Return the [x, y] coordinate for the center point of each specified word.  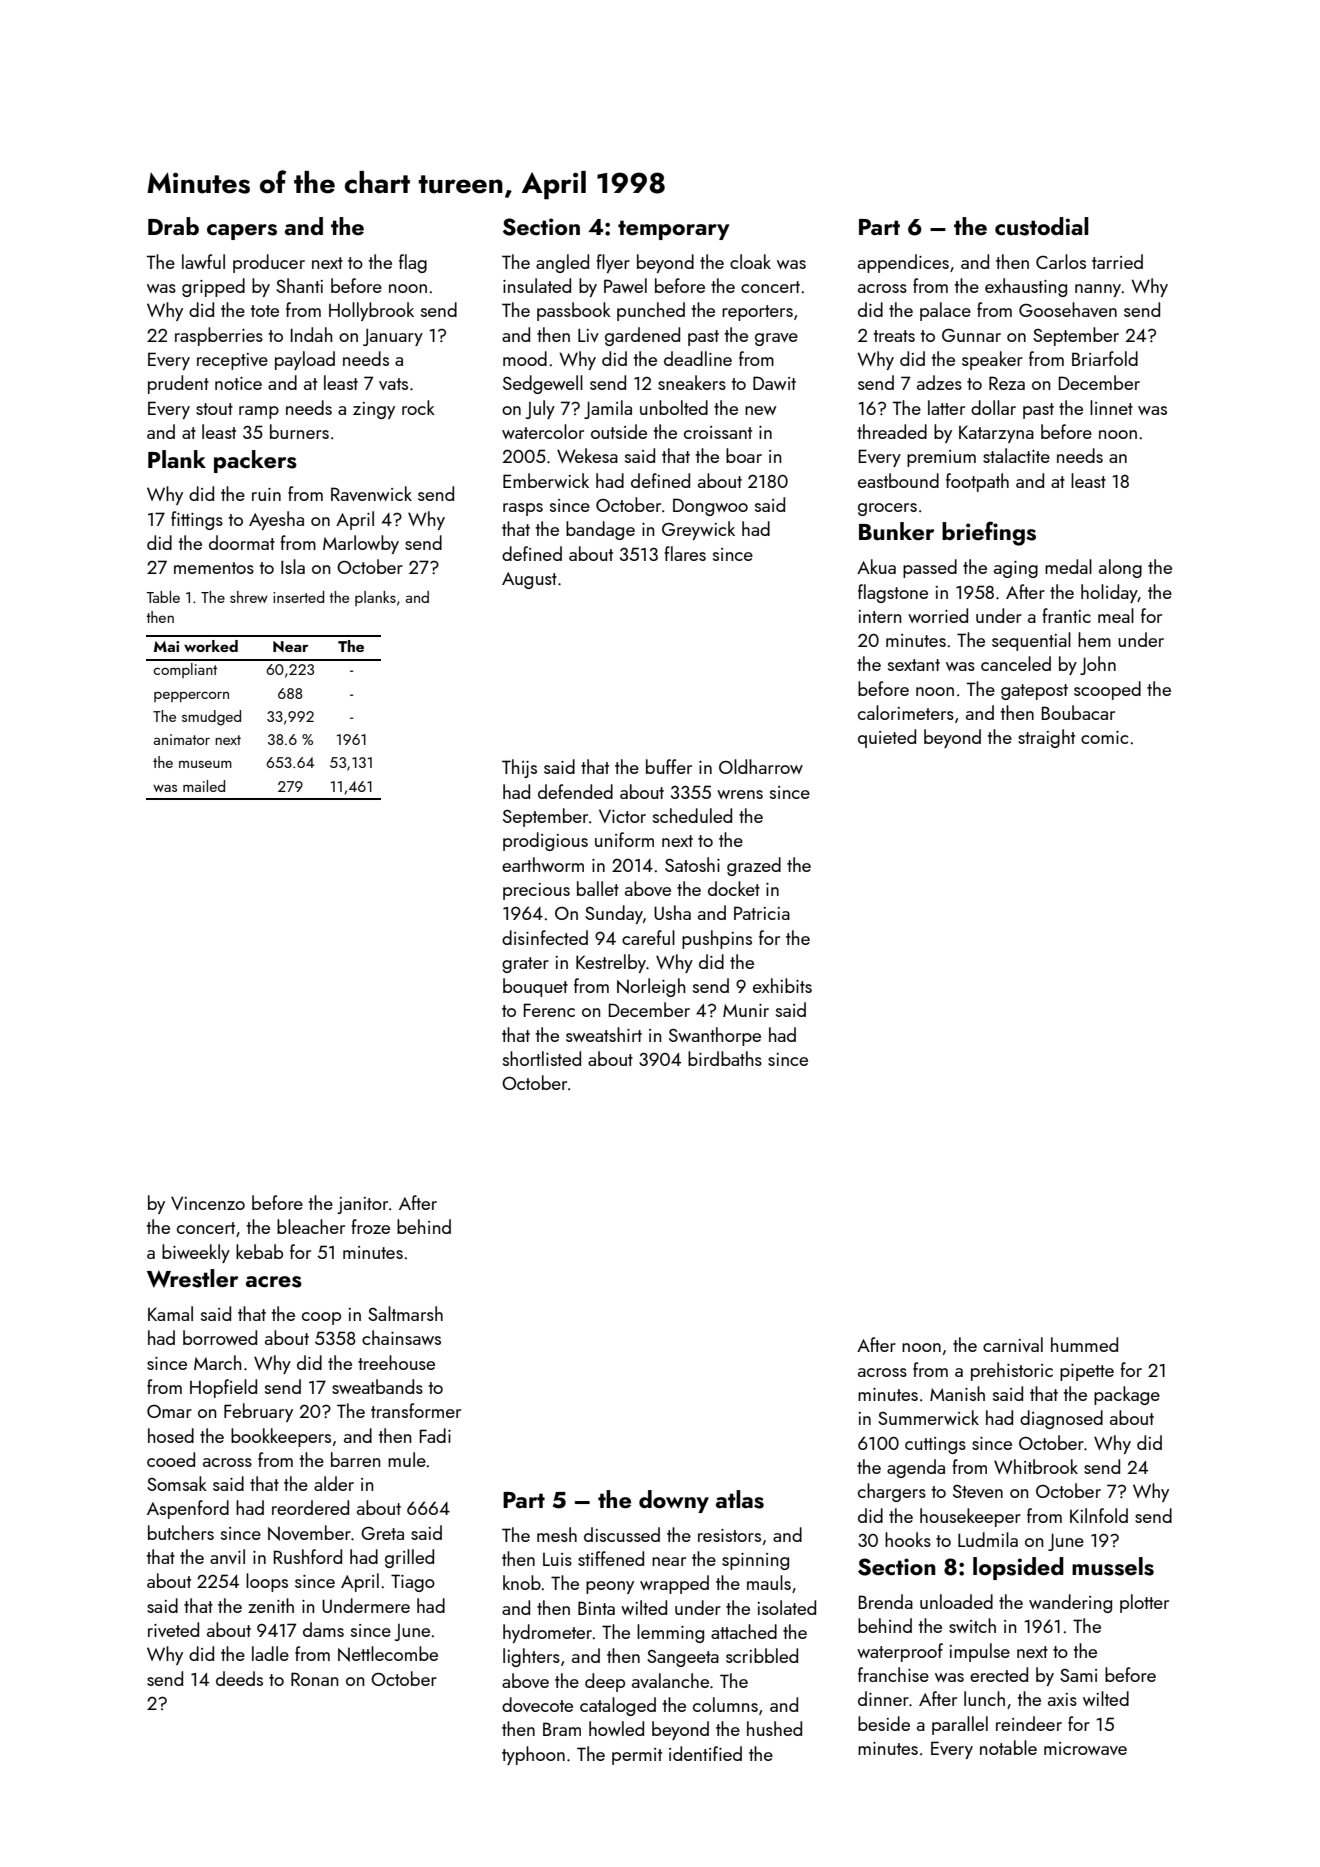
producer [269, 263]
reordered [310, 1507]
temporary [674, 230]
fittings [197, 520]
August [529, 580]
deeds [239, 1678]
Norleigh [651, 987]
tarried [1117, 261]
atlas [740, 1499]
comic [1104, 737]
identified [705, 1753]
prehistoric [1012, 1371]
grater [525, 965]
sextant [914, 665]
